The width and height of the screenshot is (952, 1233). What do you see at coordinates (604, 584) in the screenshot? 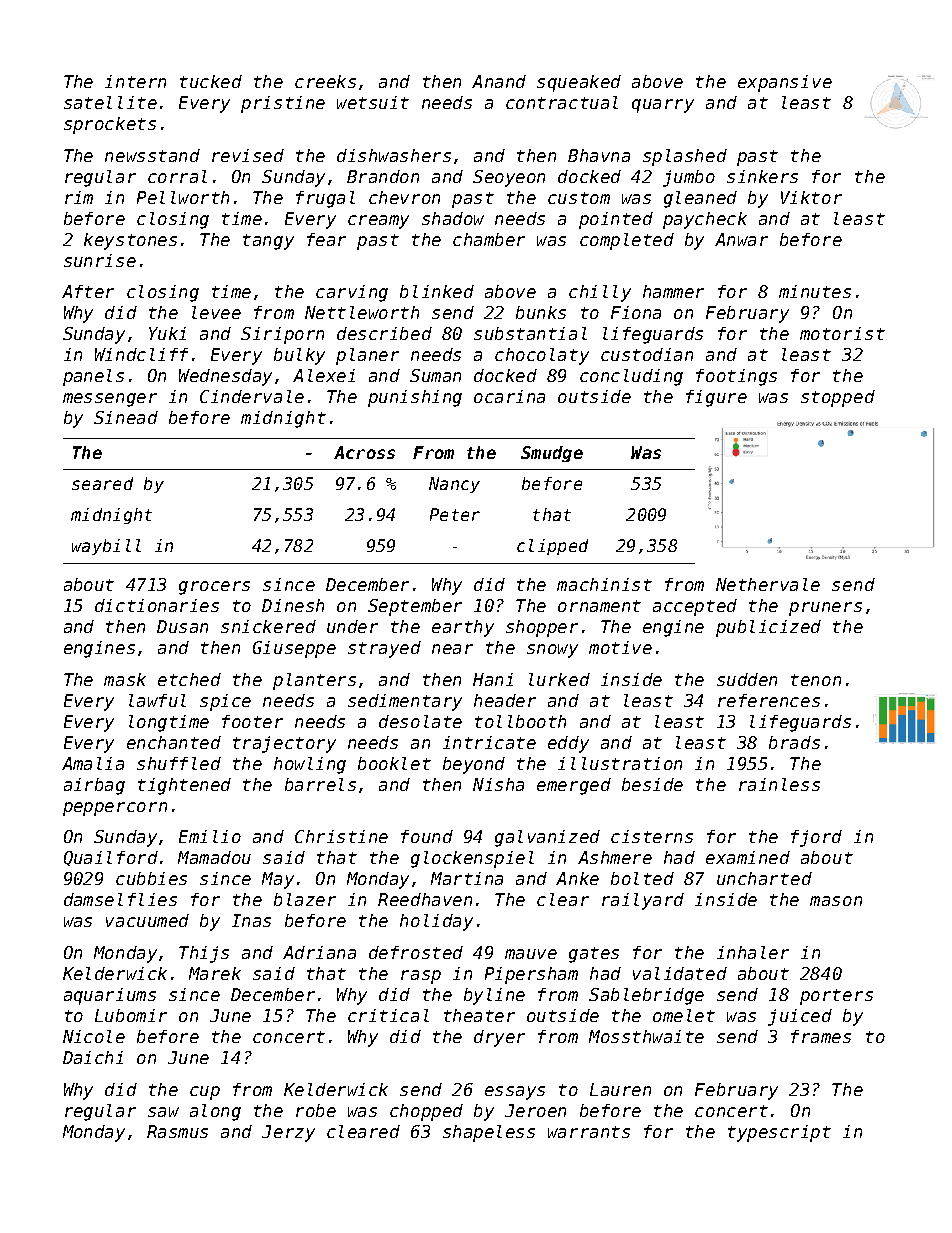
I see `machinist` at bounding box center [604, 584].
